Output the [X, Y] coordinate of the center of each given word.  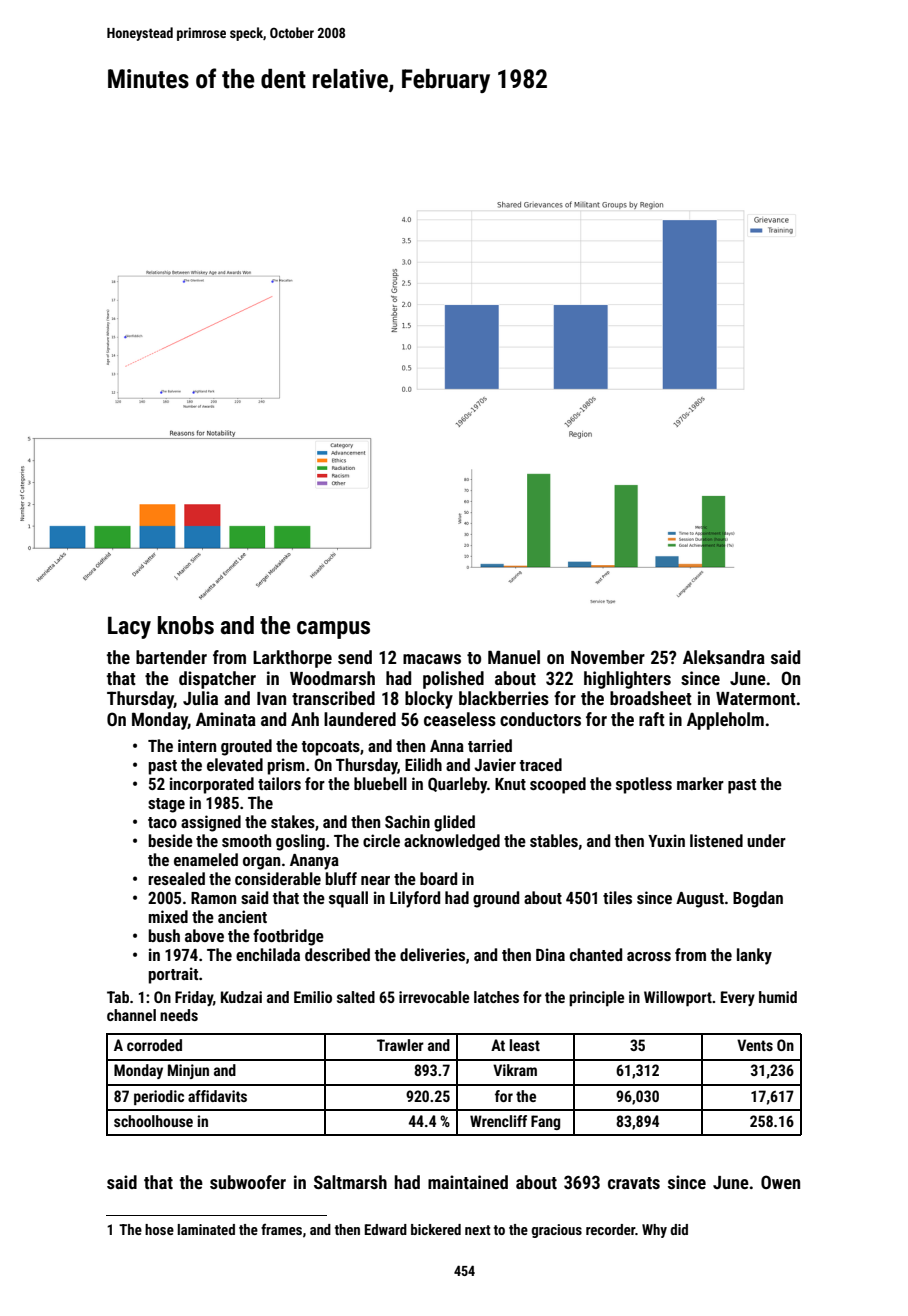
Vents [755, 1045]
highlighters [627, 680]
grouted [246, 747]
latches [496, 997]
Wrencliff [498, 1121]
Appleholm [725, 721]
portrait [173, 975]
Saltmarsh [350, 1182]
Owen [780, 1182]
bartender [171, 657]
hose [159, 1229]
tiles [617, 897]
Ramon [213, 898]
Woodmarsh [332, 678]
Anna [447, 746]
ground [496, 899]
